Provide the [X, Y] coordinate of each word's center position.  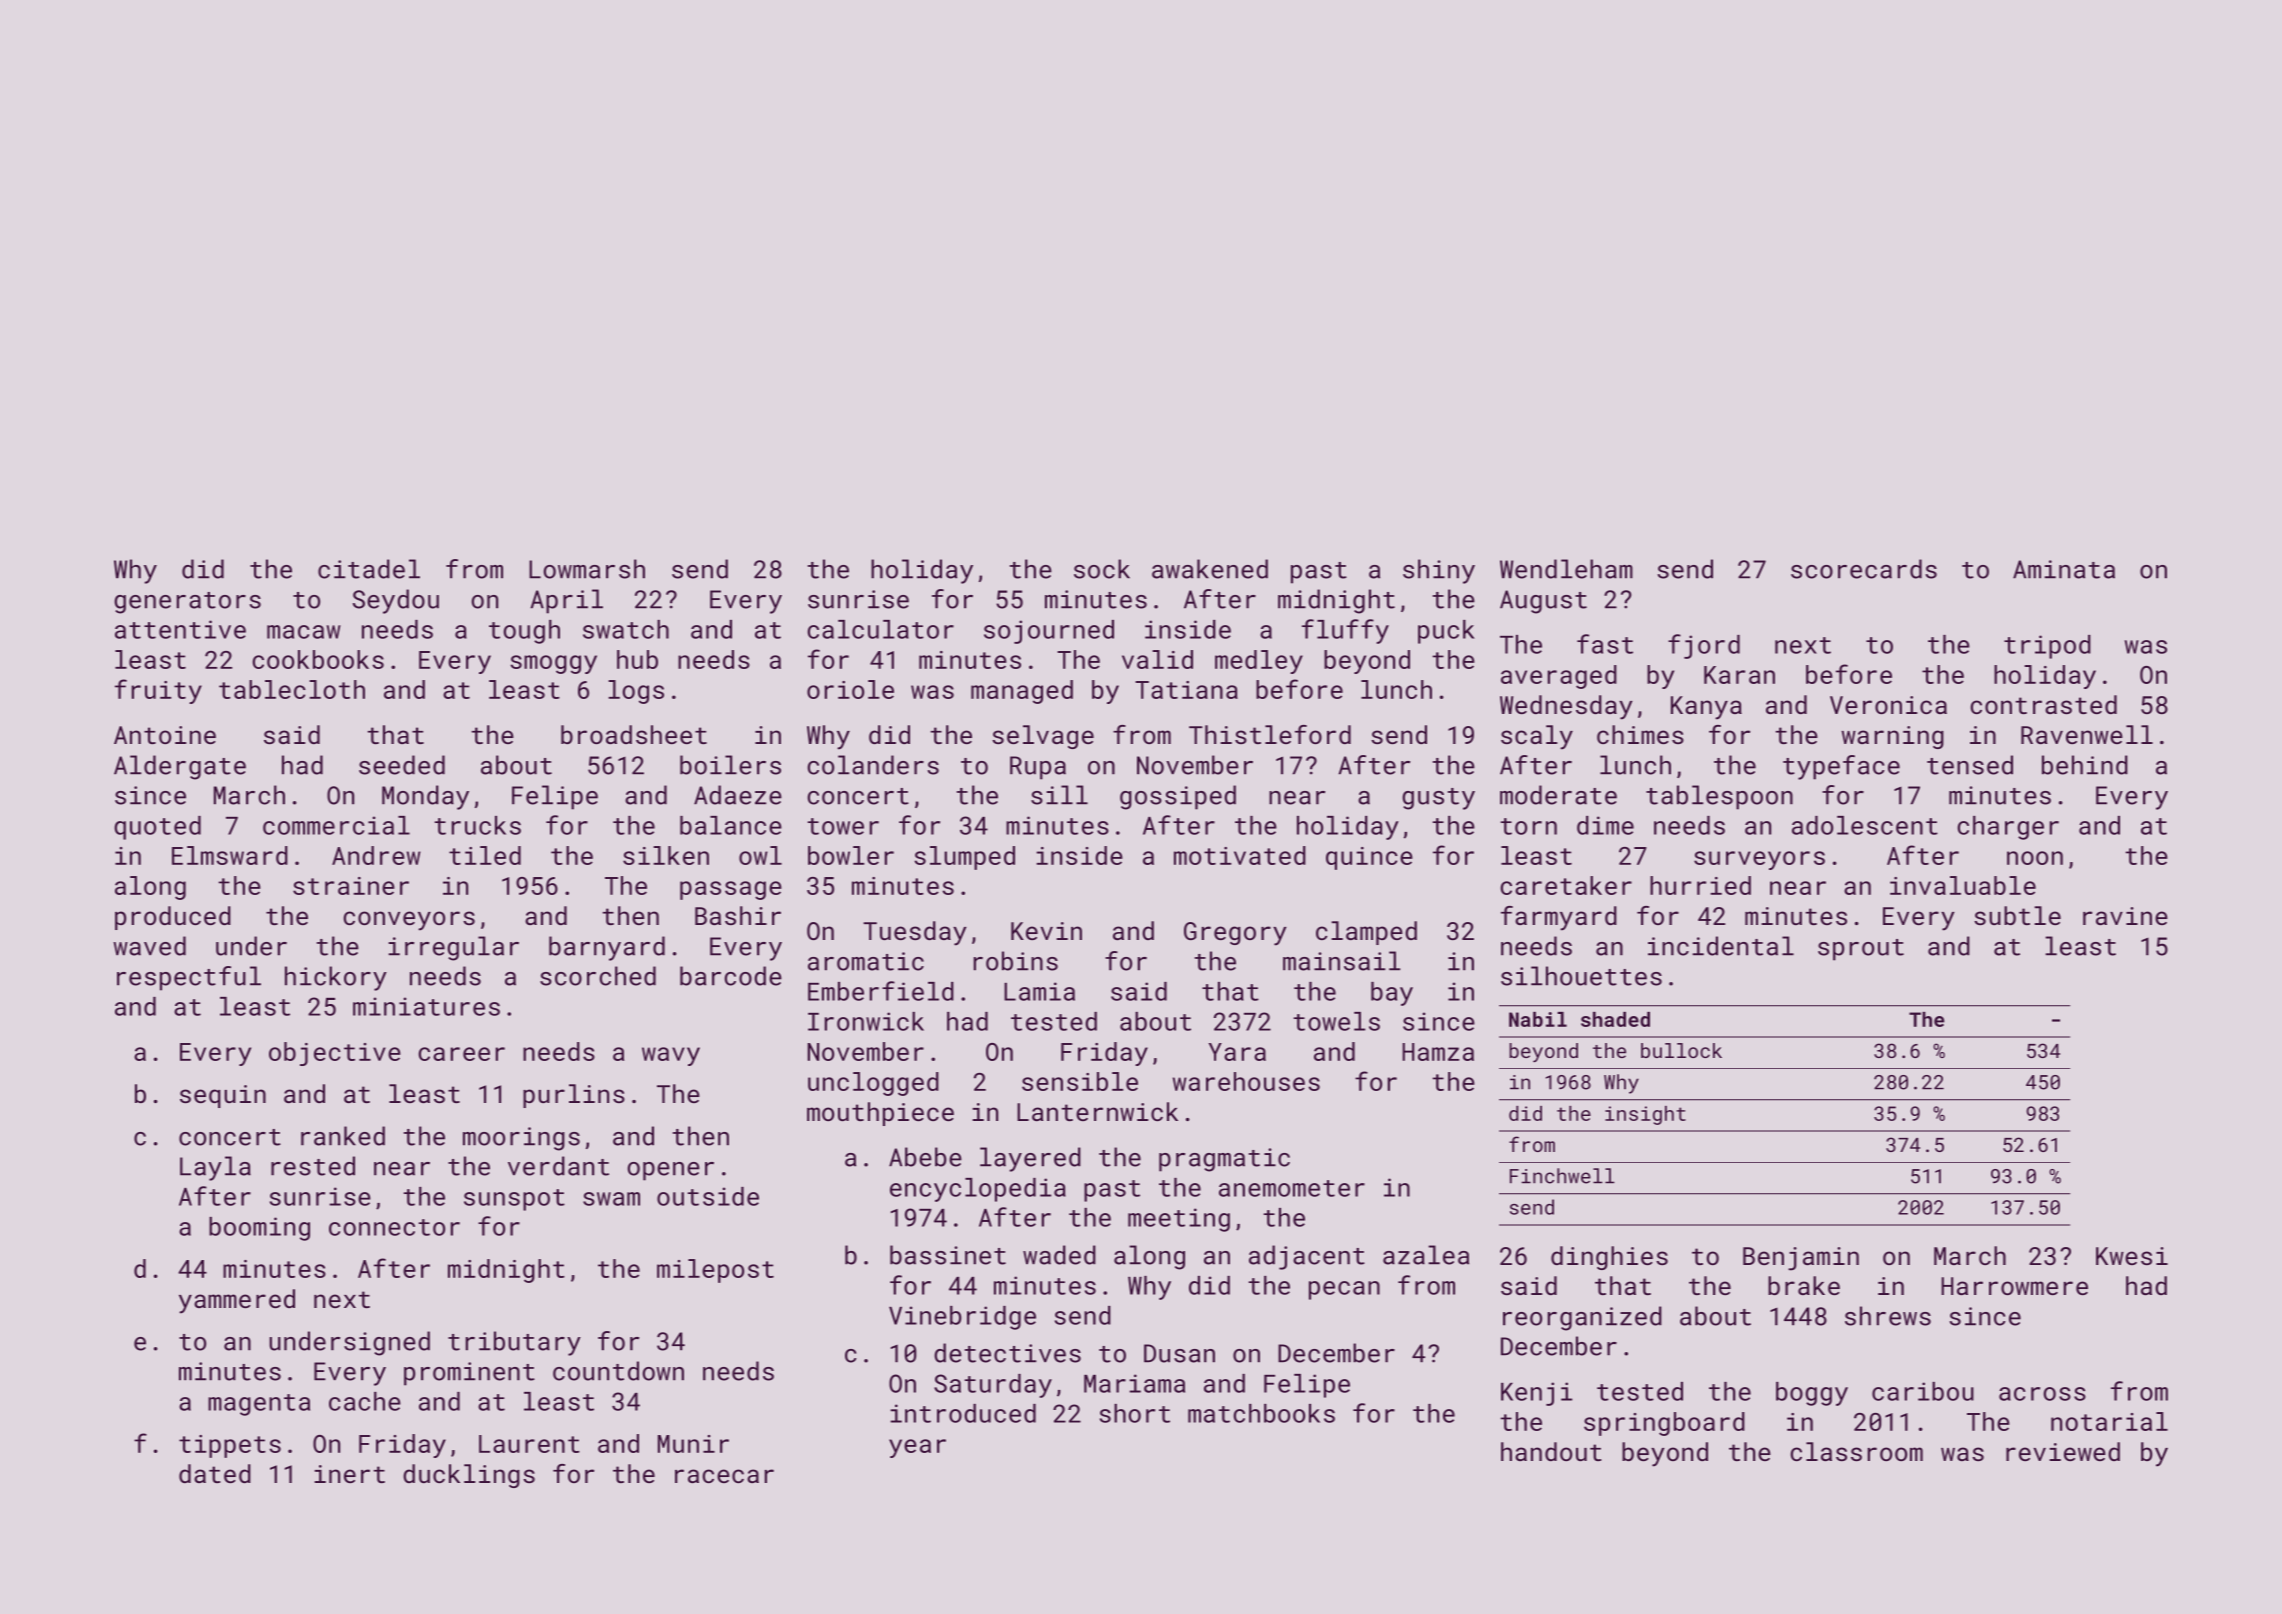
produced [173, 918]
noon [2035, 858]
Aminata [2064, 569]
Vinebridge [962, 1318]
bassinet [948, 1255]
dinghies [1609, 1258]
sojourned [1049, 632]
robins [1016, 961]
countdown [618, 1371]
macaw [304, 632]
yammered [237, 1301]
